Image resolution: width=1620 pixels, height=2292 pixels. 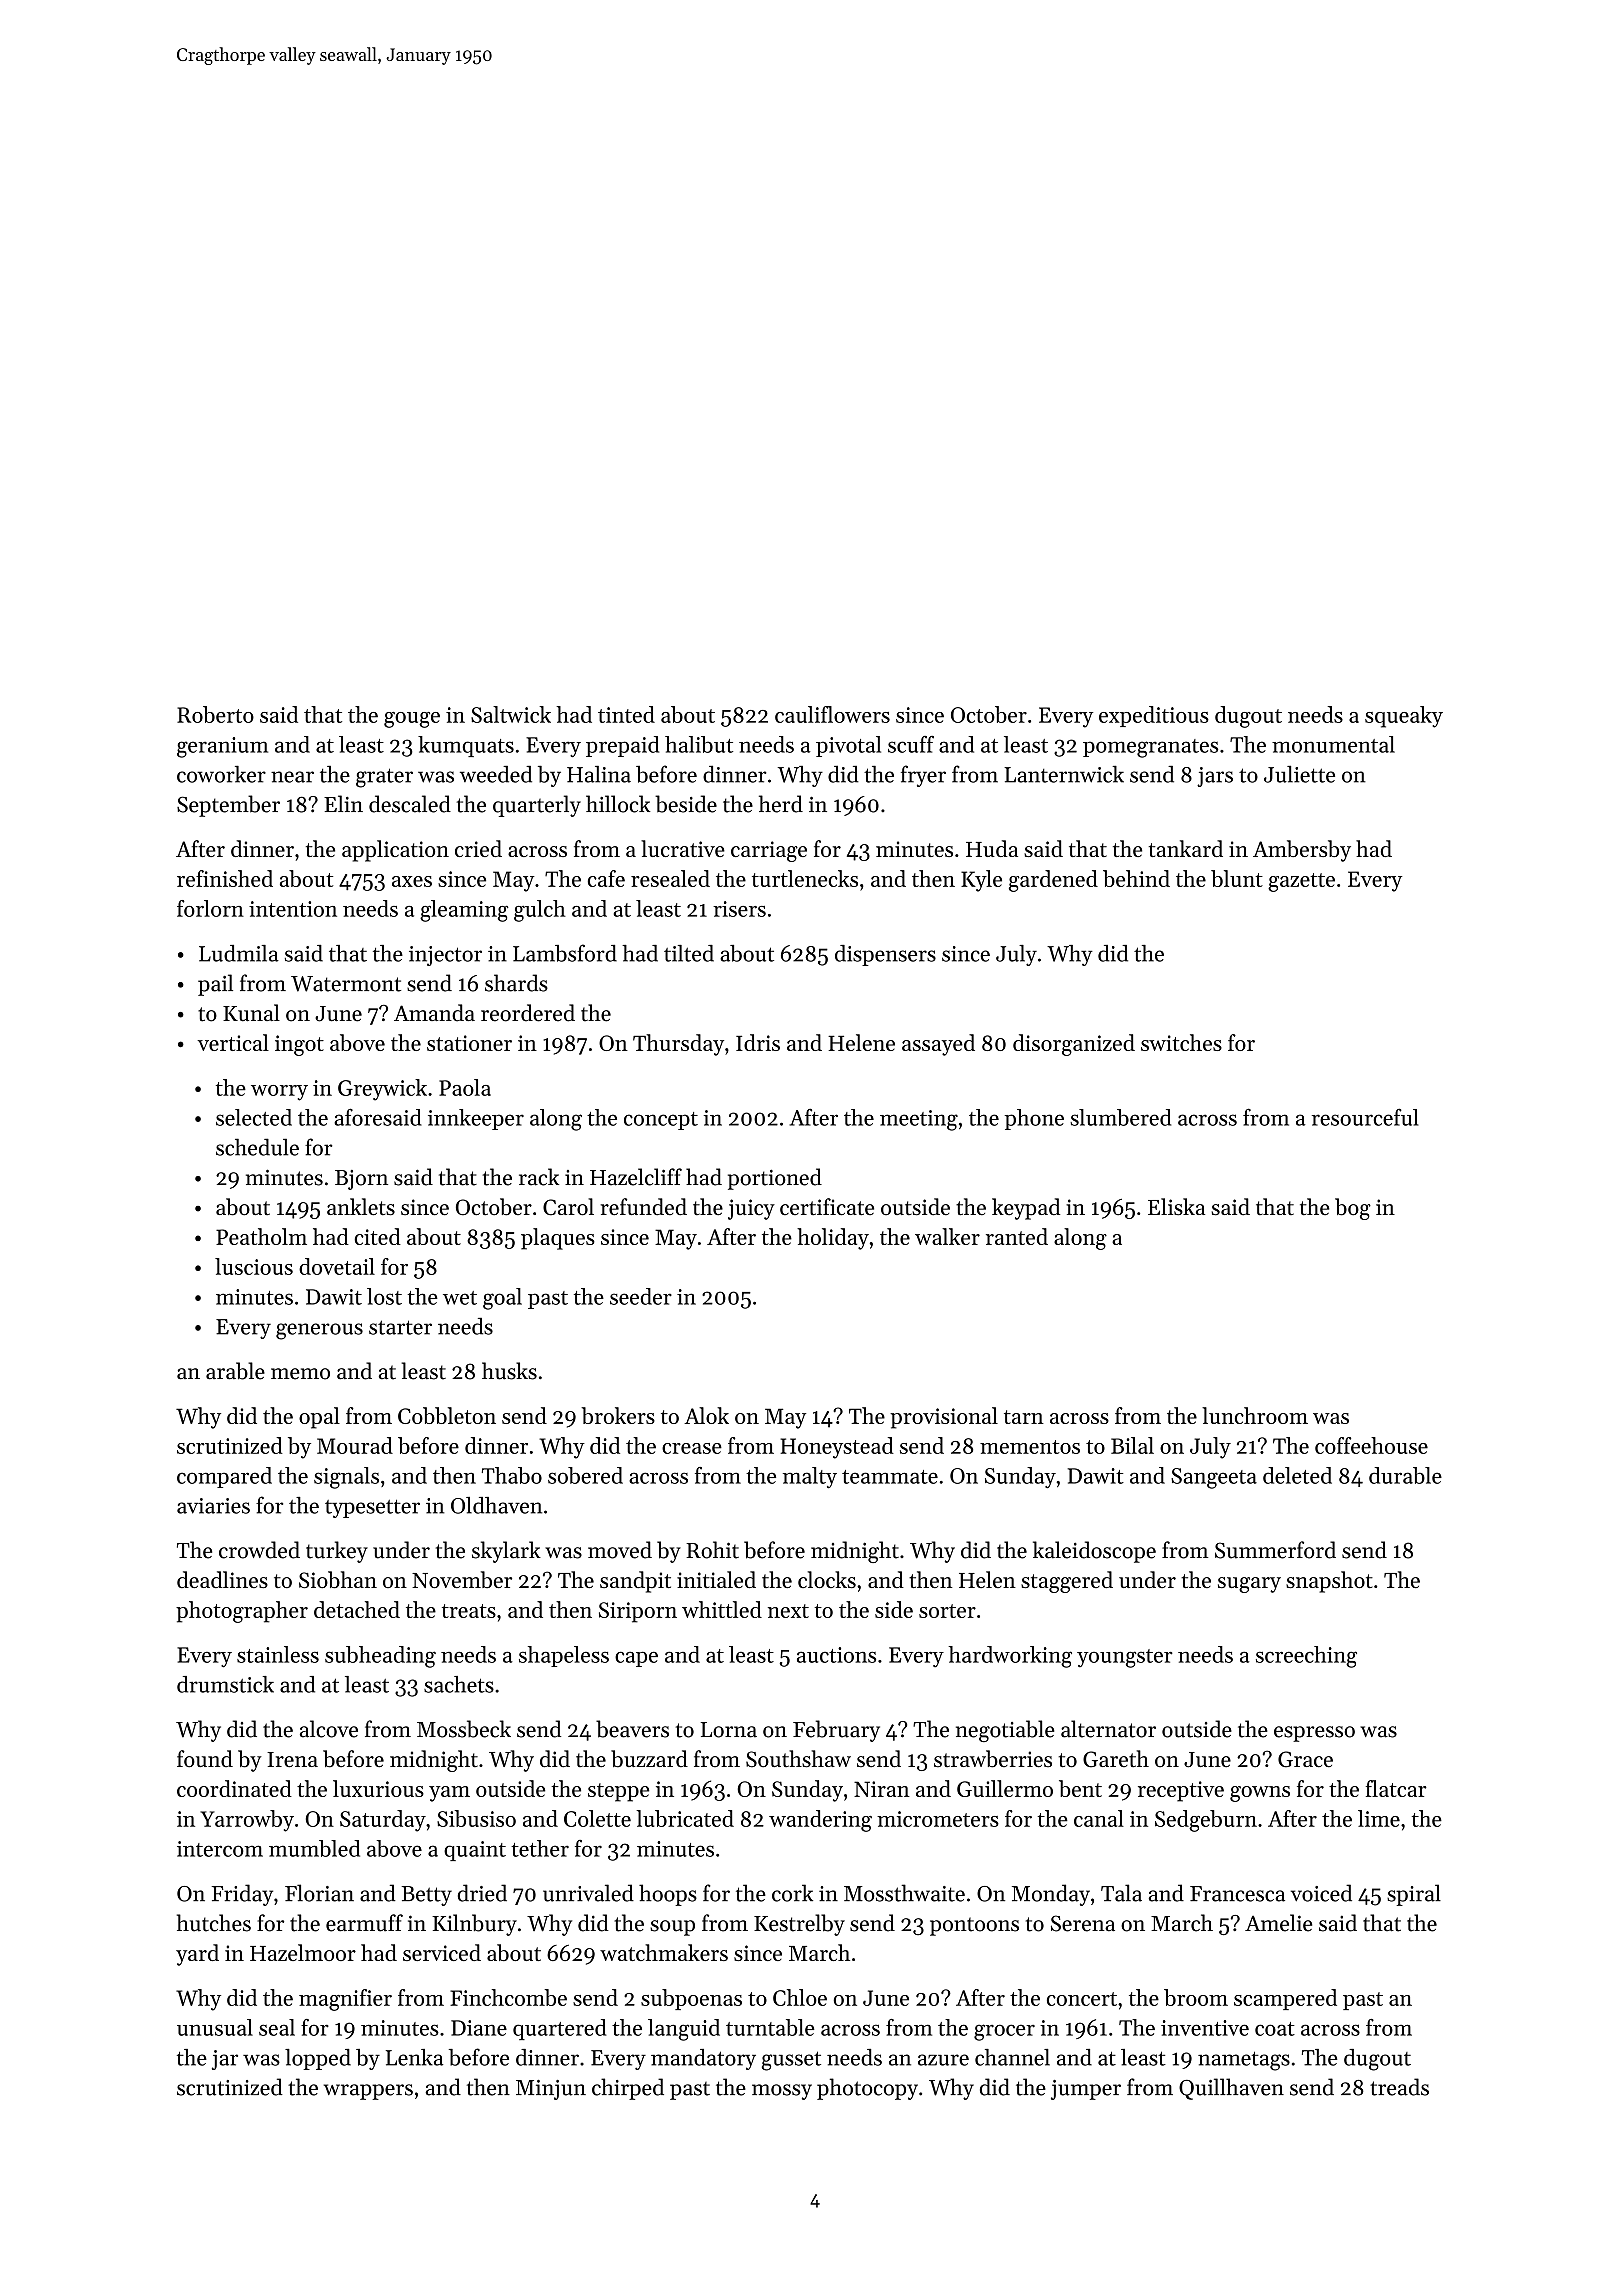 I want to click on Cobbleton, so click(x=447, y=1415).
